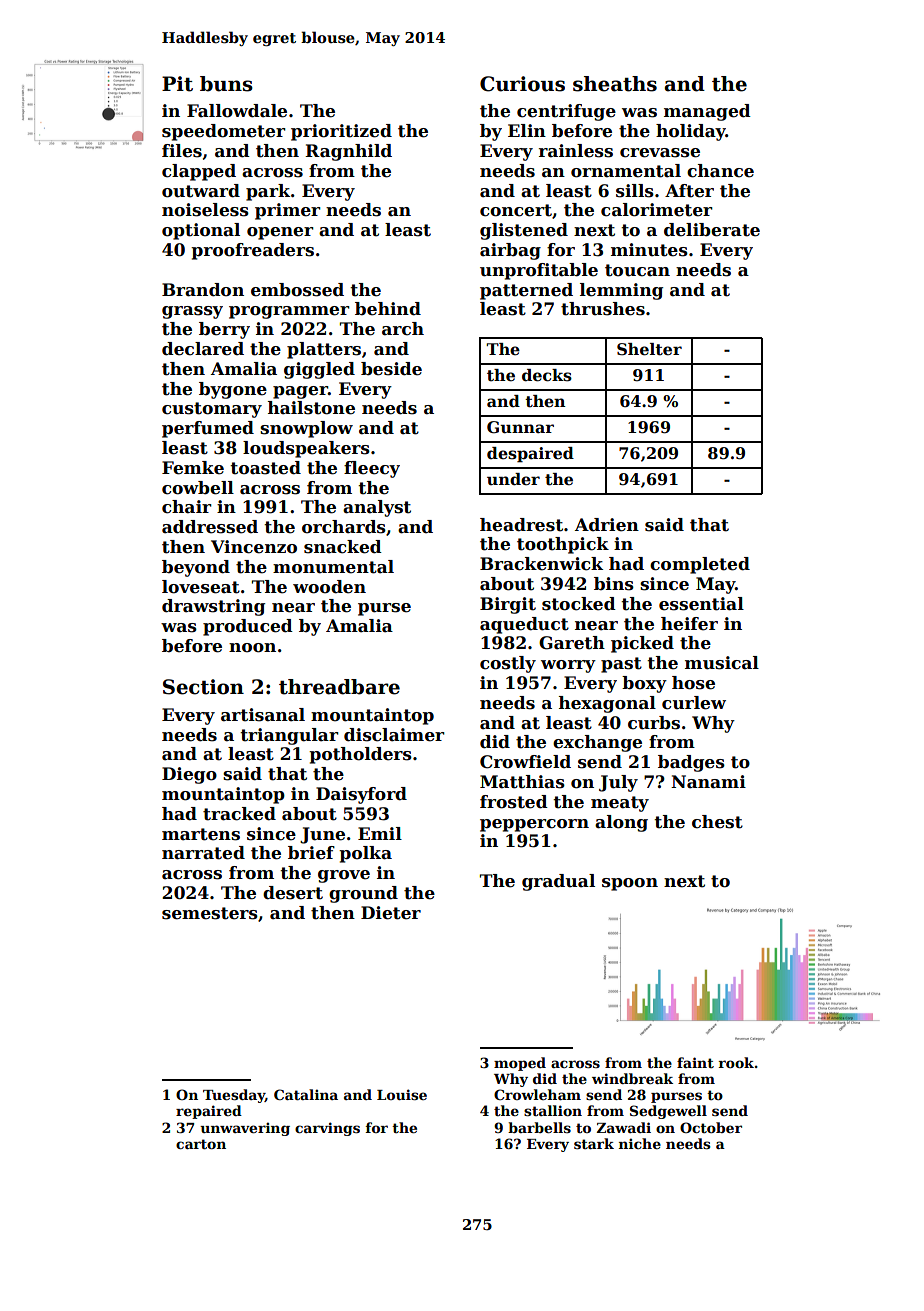 This screenshot has height=1311, width=924. Describe the element at coordinates (348, 152) in the screenshot. I see `Ragnhild` at that location.
